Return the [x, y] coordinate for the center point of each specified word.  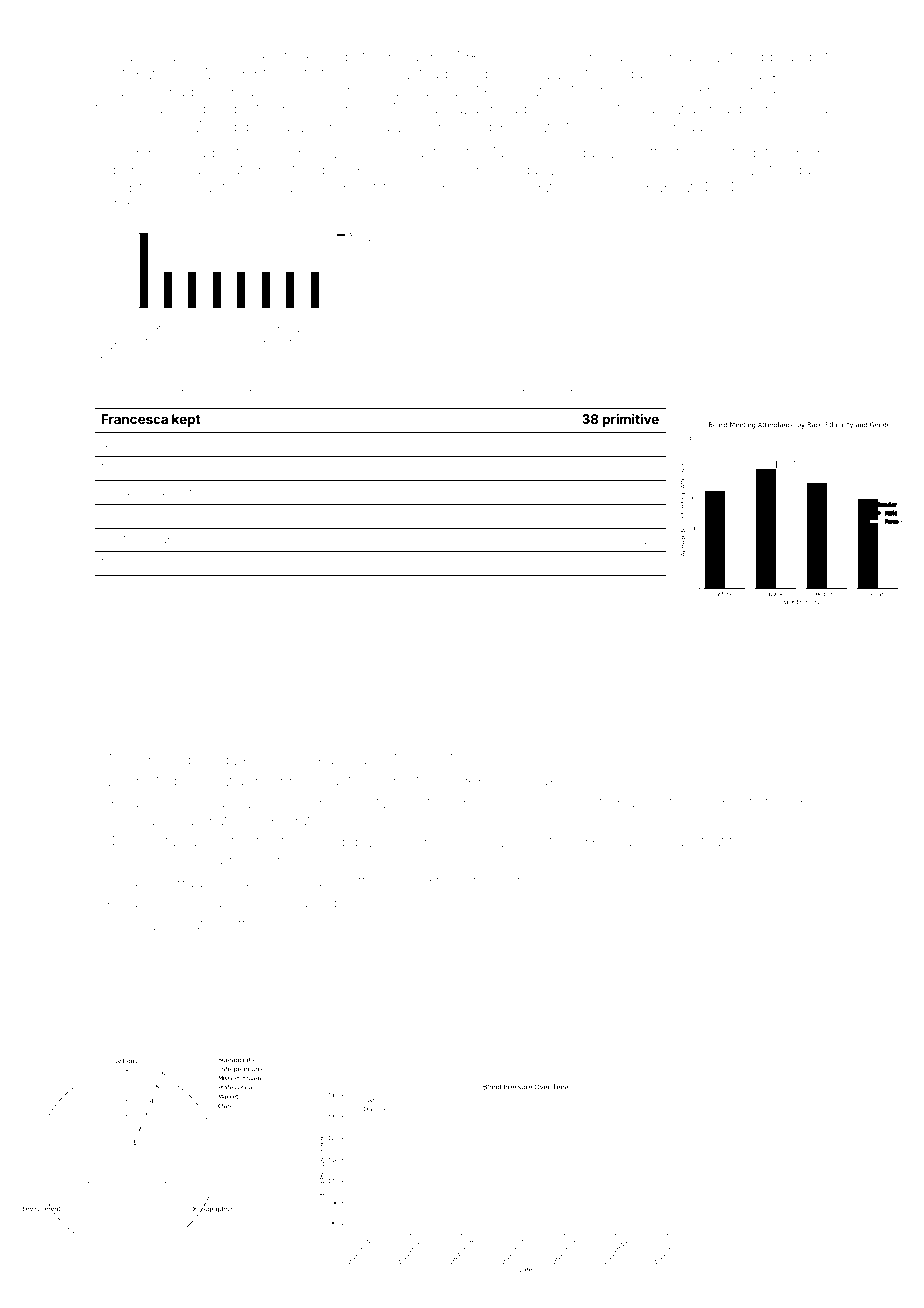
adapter [167, 540]
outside [164, 169]
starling [313, 904]
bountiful [255, 902]
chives [763, 187]
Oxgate [538, 189]
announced [373, 392]
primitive [630, 420]
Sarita [323, 392]
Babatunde [251, 392]
